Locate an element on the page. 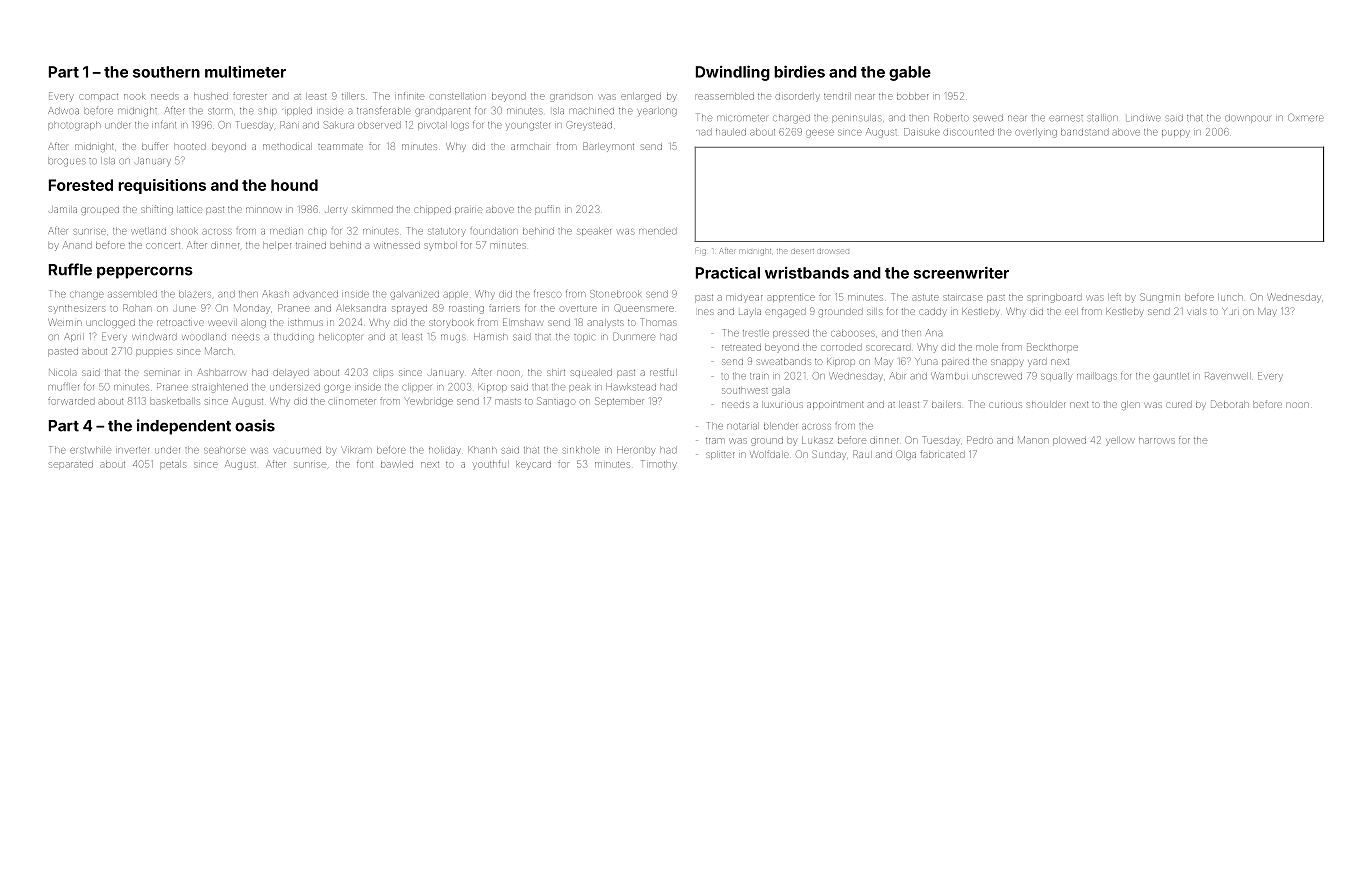 The image size is (1372, 887). separated is located at coordinates (71, 465).
